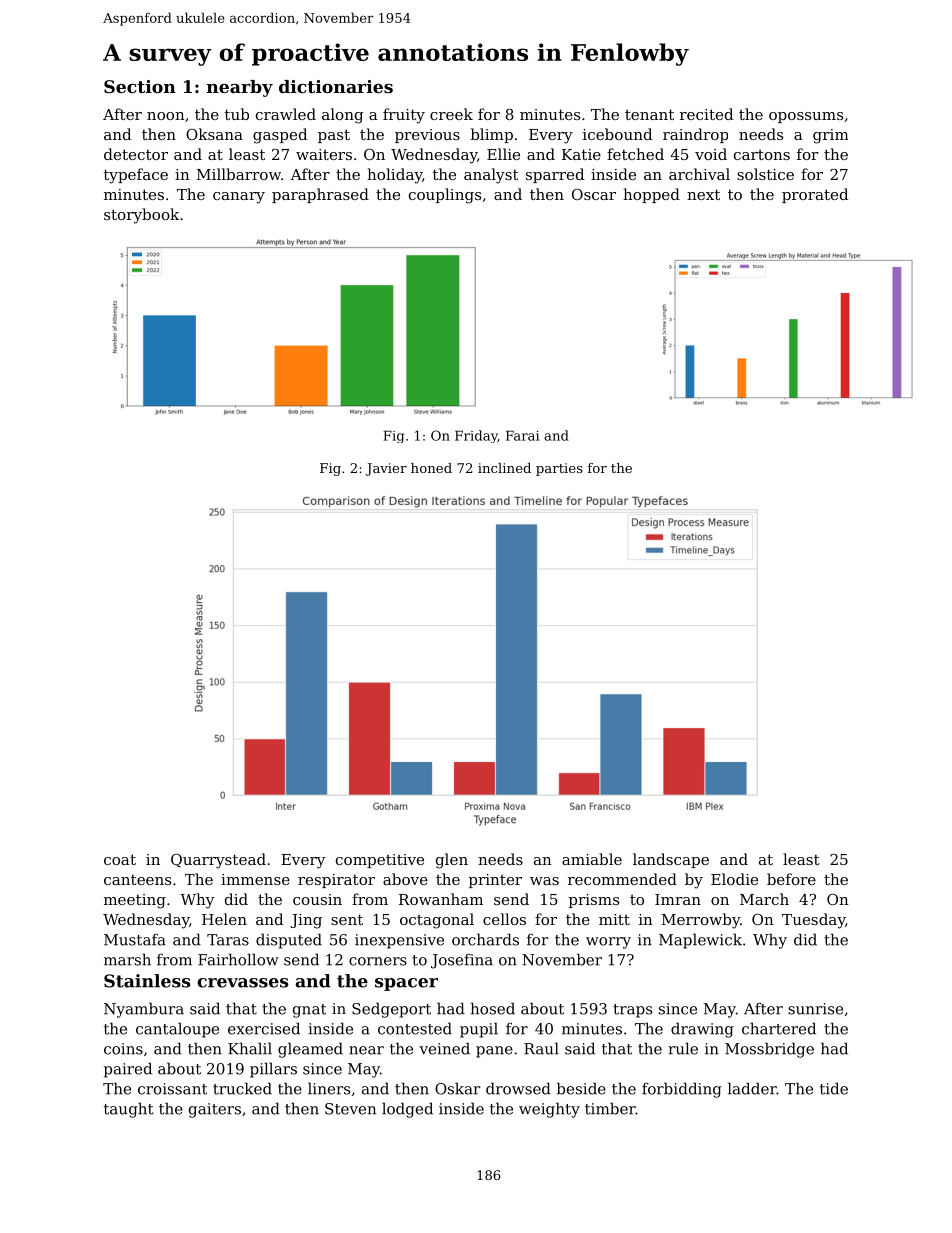 The height and width of the screenshot is (1233, 952). Describe the element at coordinates (120, 859) in the screenshot. I see `coat` at that location.
